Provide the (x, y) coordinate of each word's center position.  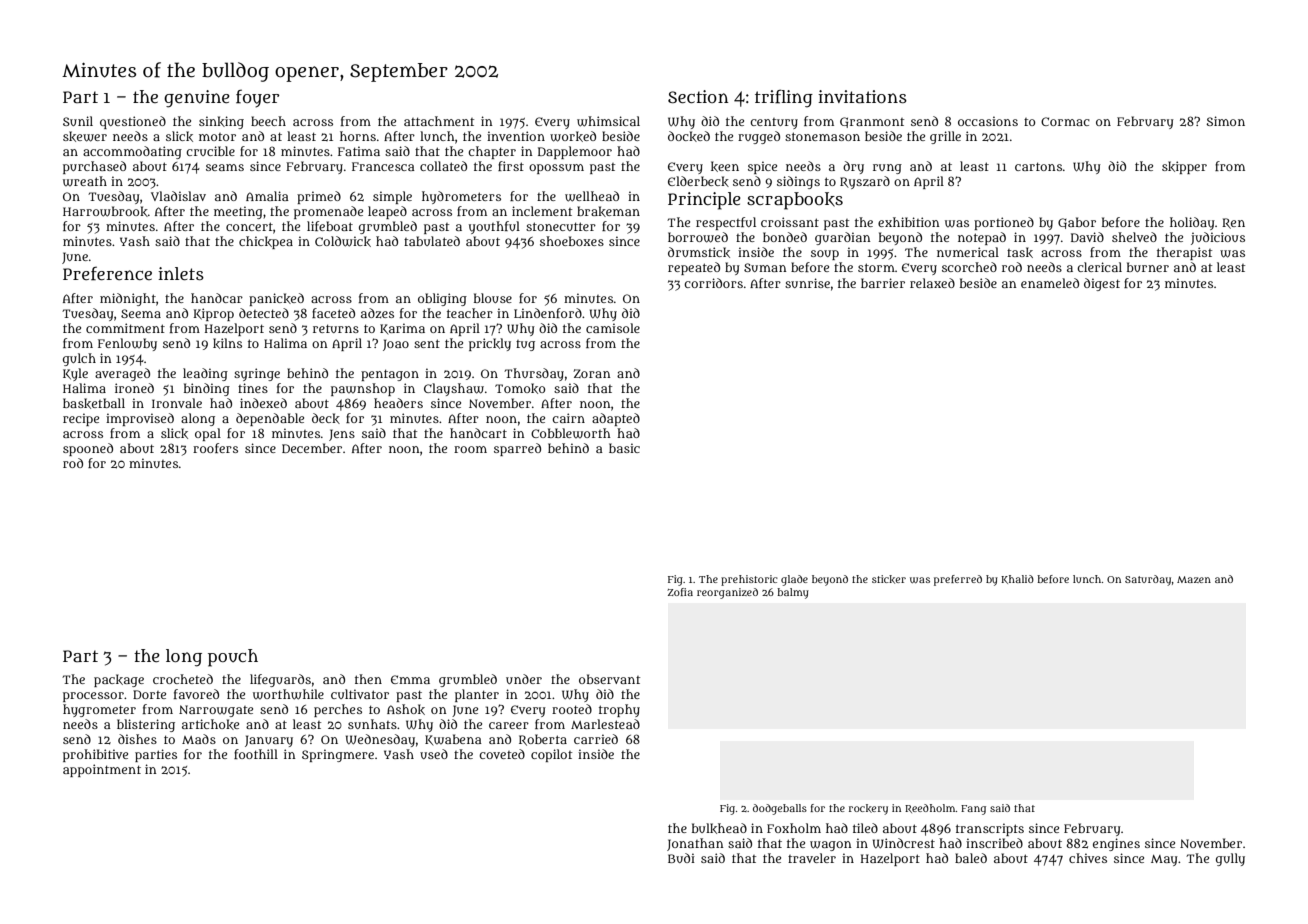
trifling (784, 98)
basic (624, 448)
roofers (215, 448)
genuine (197, 99)
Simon (1225, 121)
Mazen (1194, 579)
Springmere (338, 755)
